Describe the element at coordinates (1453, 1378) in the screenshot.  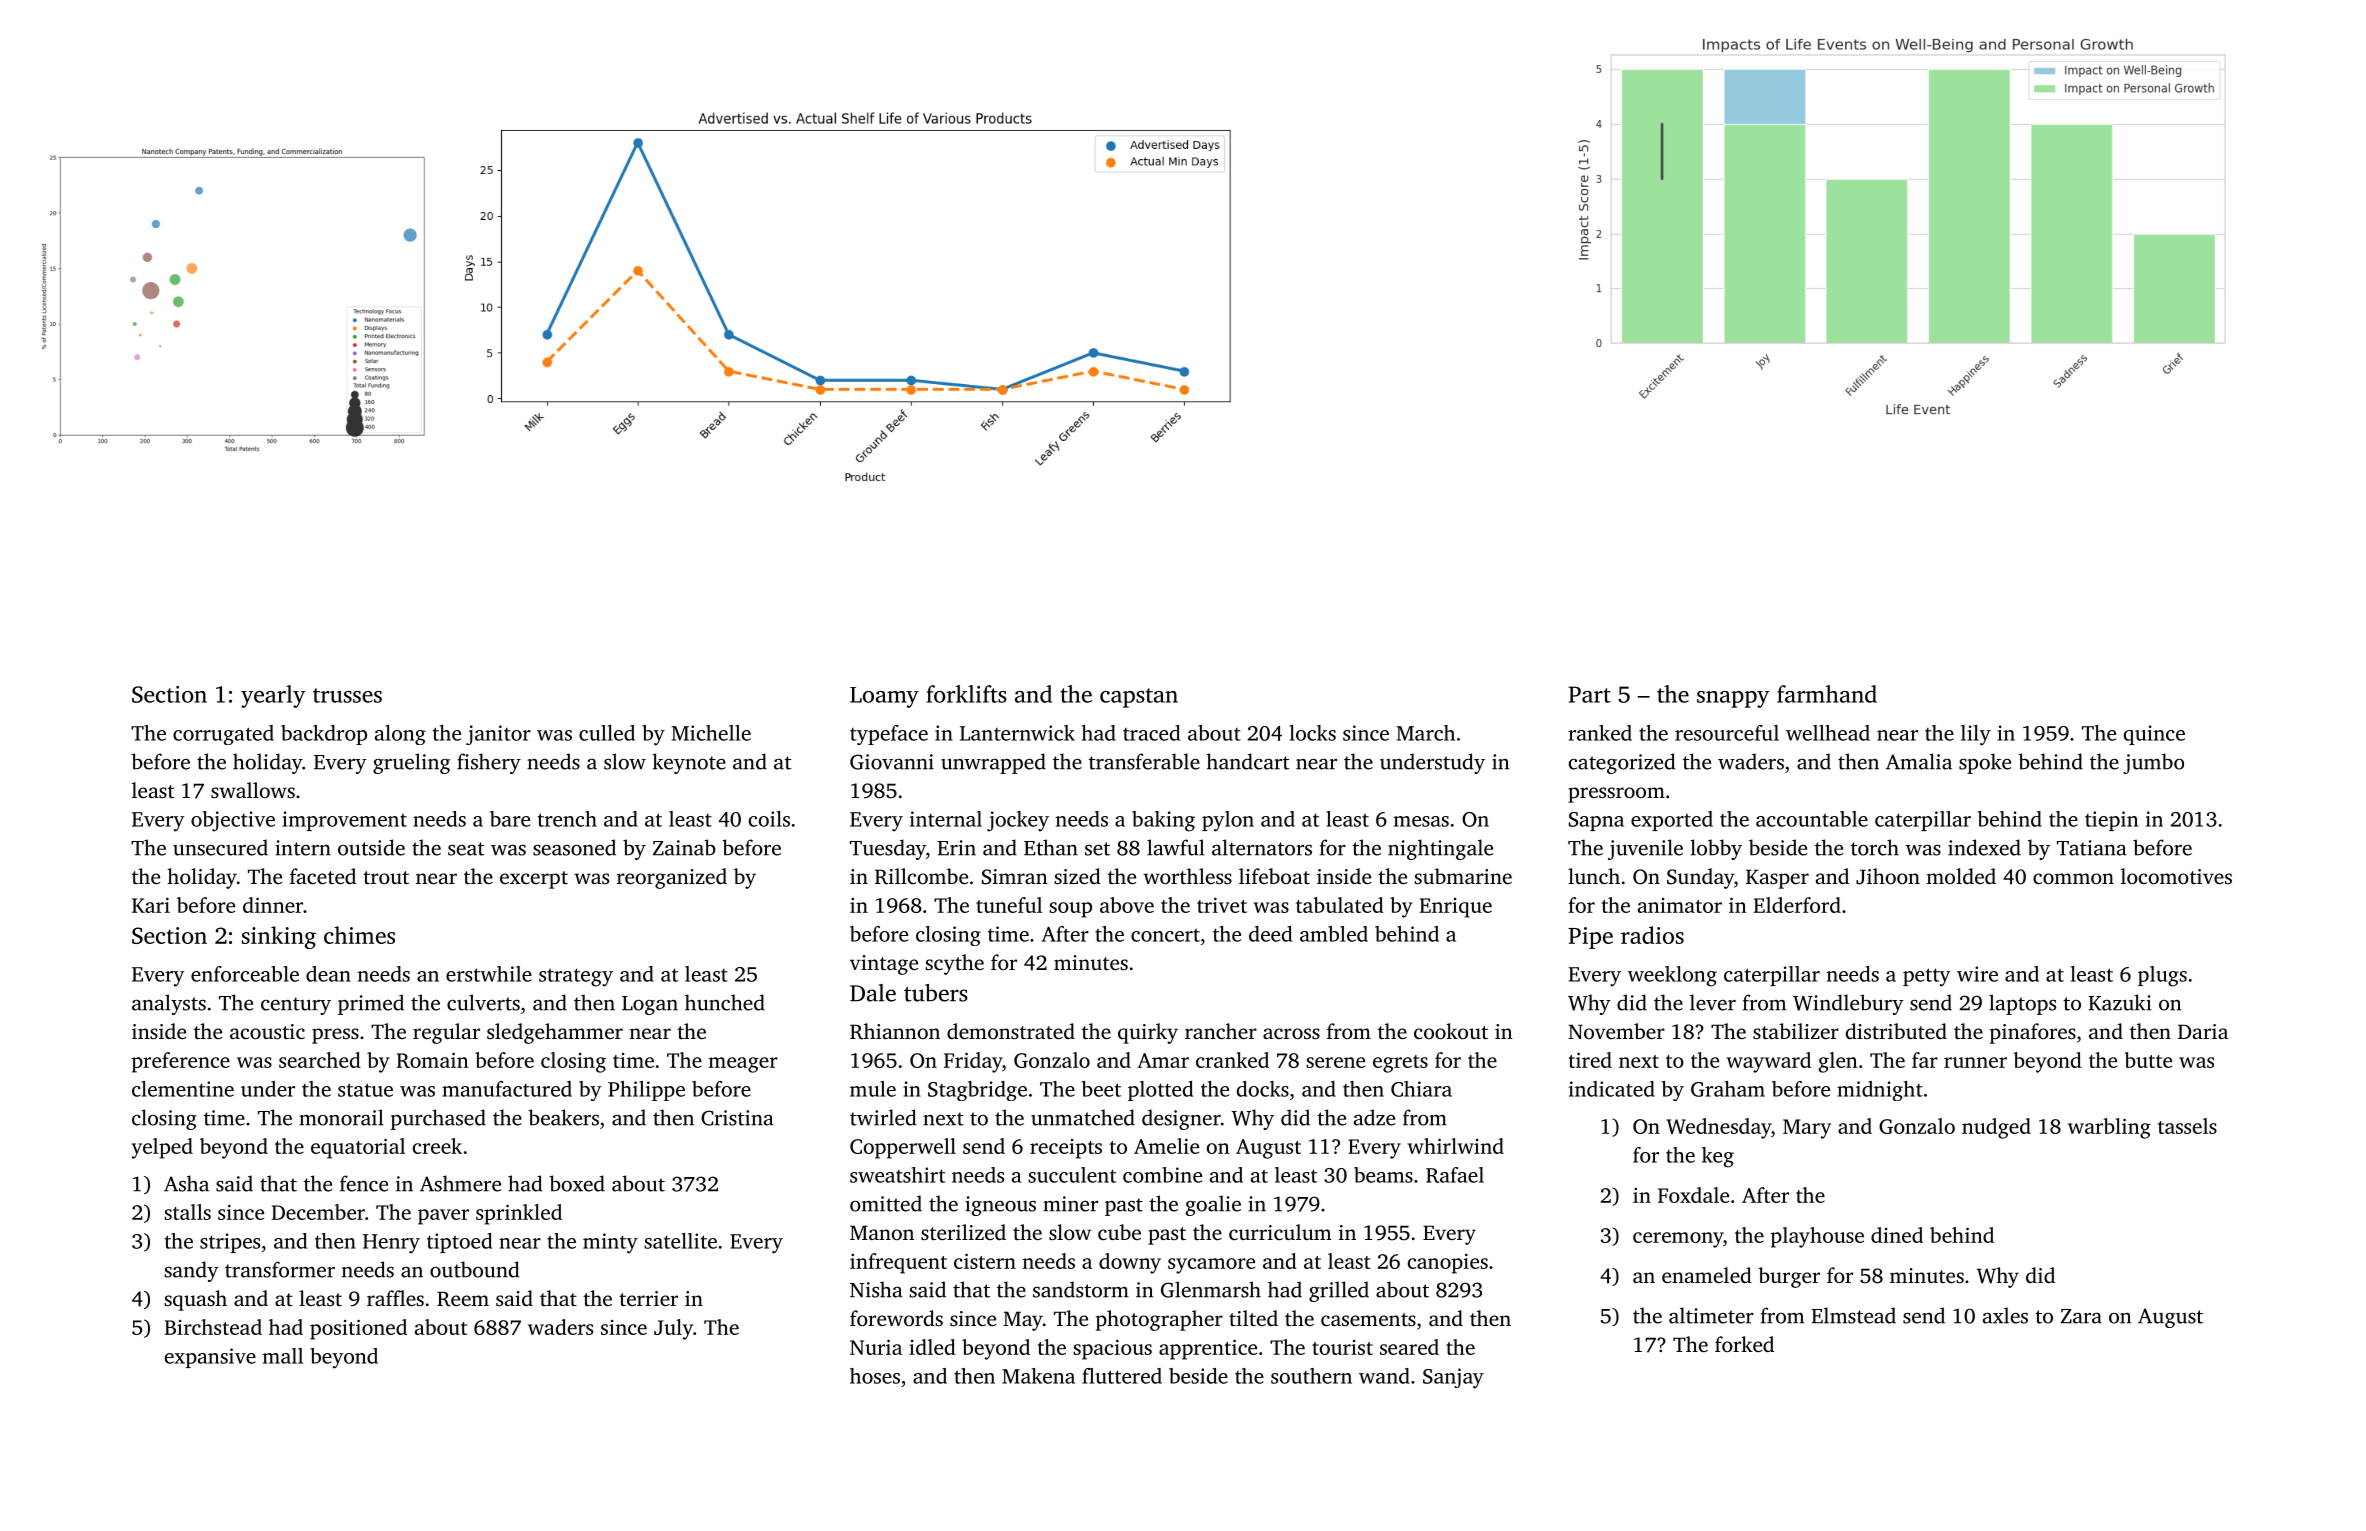
I see `Sanjay` at that location.
